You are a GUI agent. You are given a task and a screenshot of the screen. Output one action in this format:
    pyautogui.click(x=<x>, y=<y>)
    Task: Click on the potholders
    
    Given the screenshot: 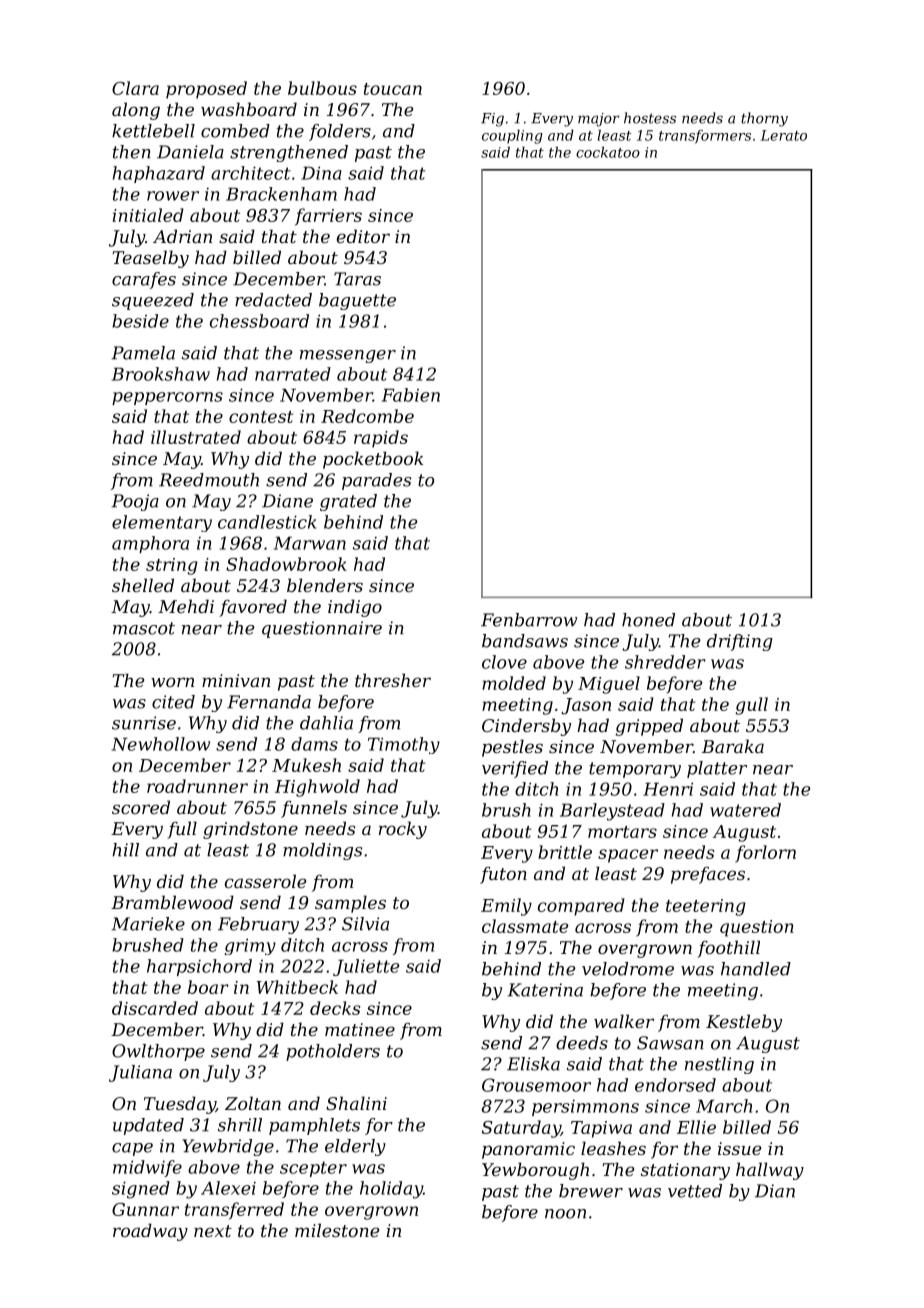 What is the action you would take?
    pyautogui.click(x=333, y=1052)
